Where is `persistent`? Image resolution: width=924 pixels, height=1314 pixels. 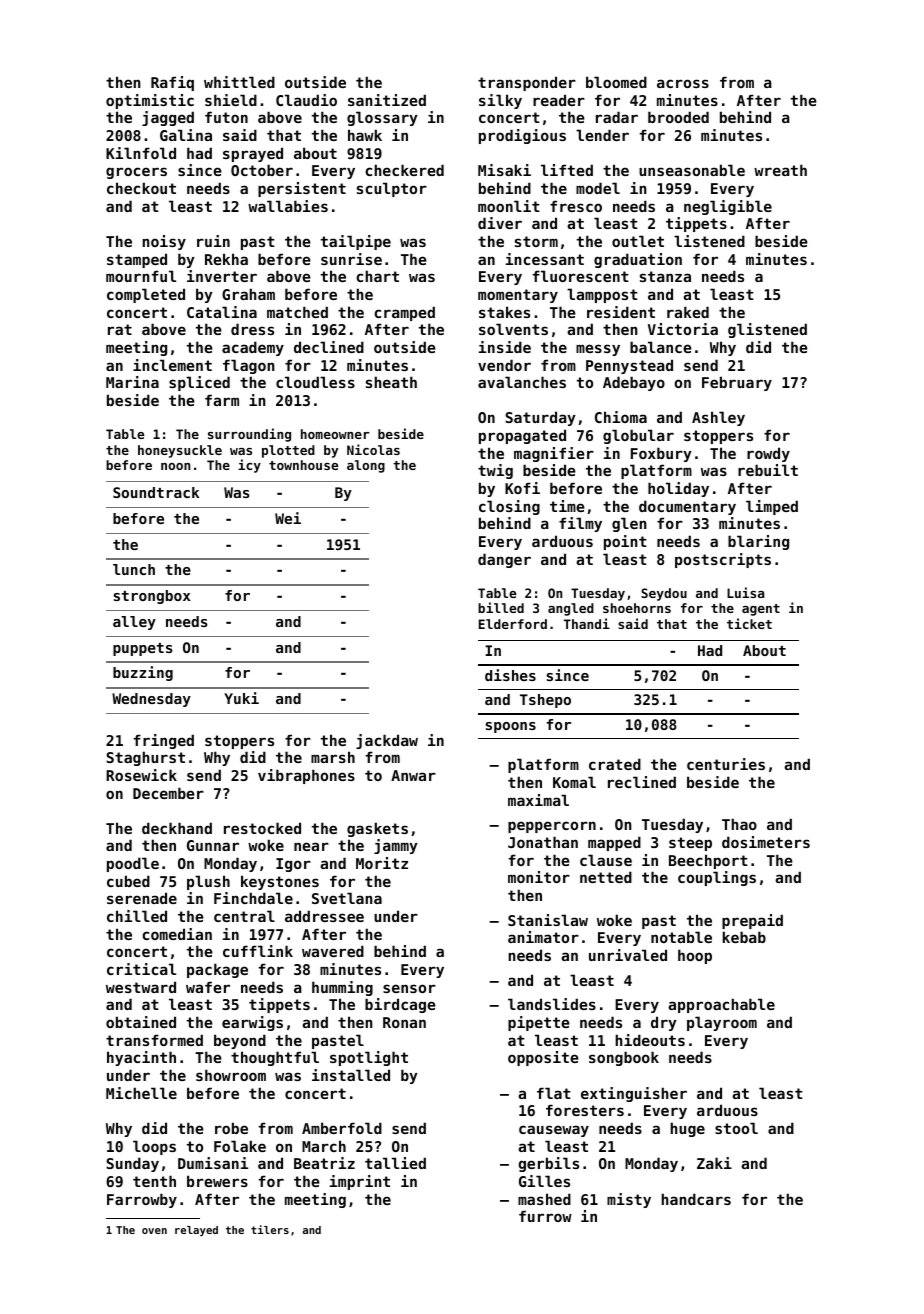 persistent is located at coordinates (302, 189).
